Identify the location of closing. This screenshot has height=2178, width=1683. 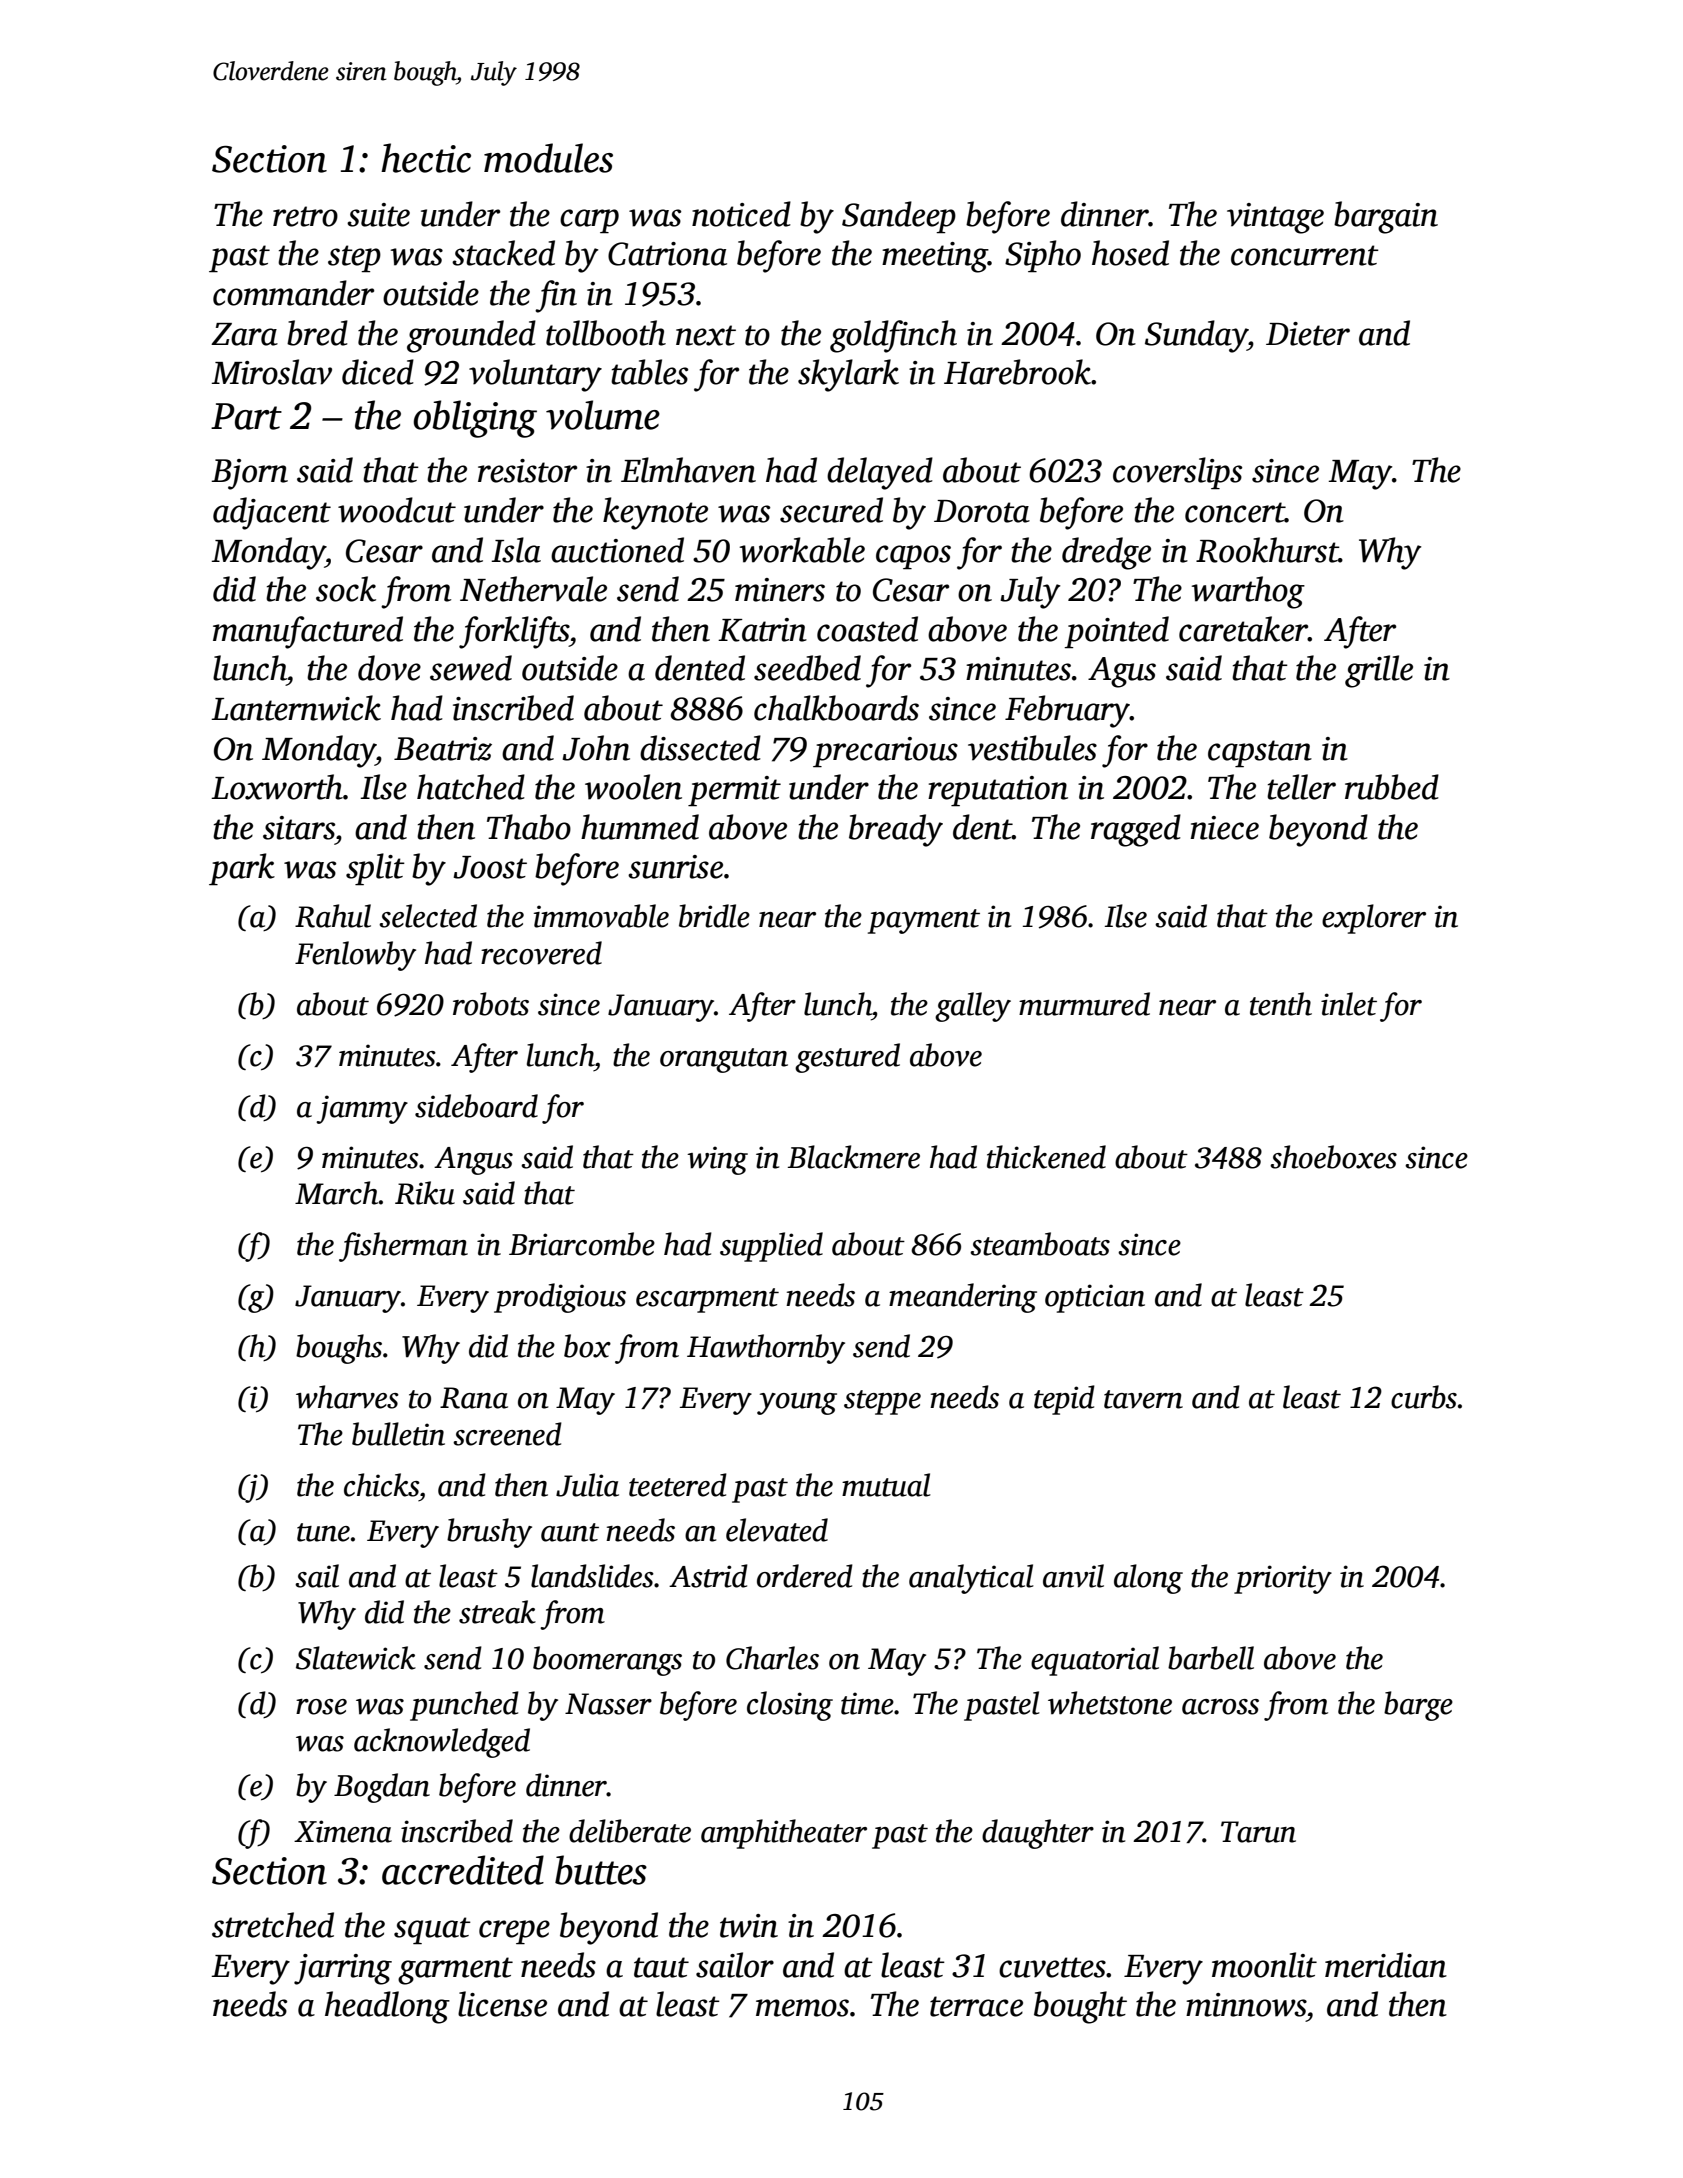
(790, 1706).
